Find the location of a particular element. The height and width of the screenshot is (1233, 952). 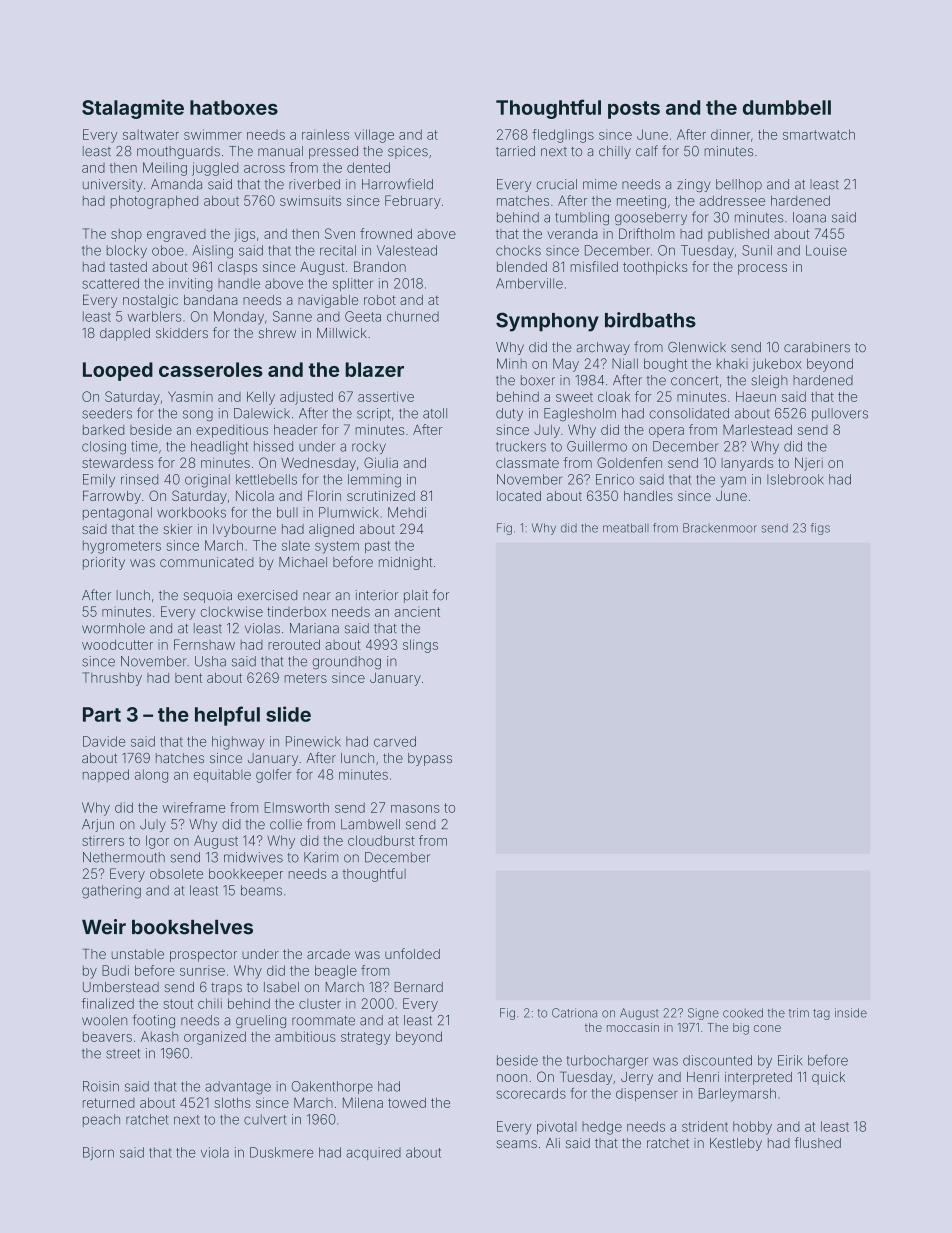

Emily is located at coordinates (99, 480).
